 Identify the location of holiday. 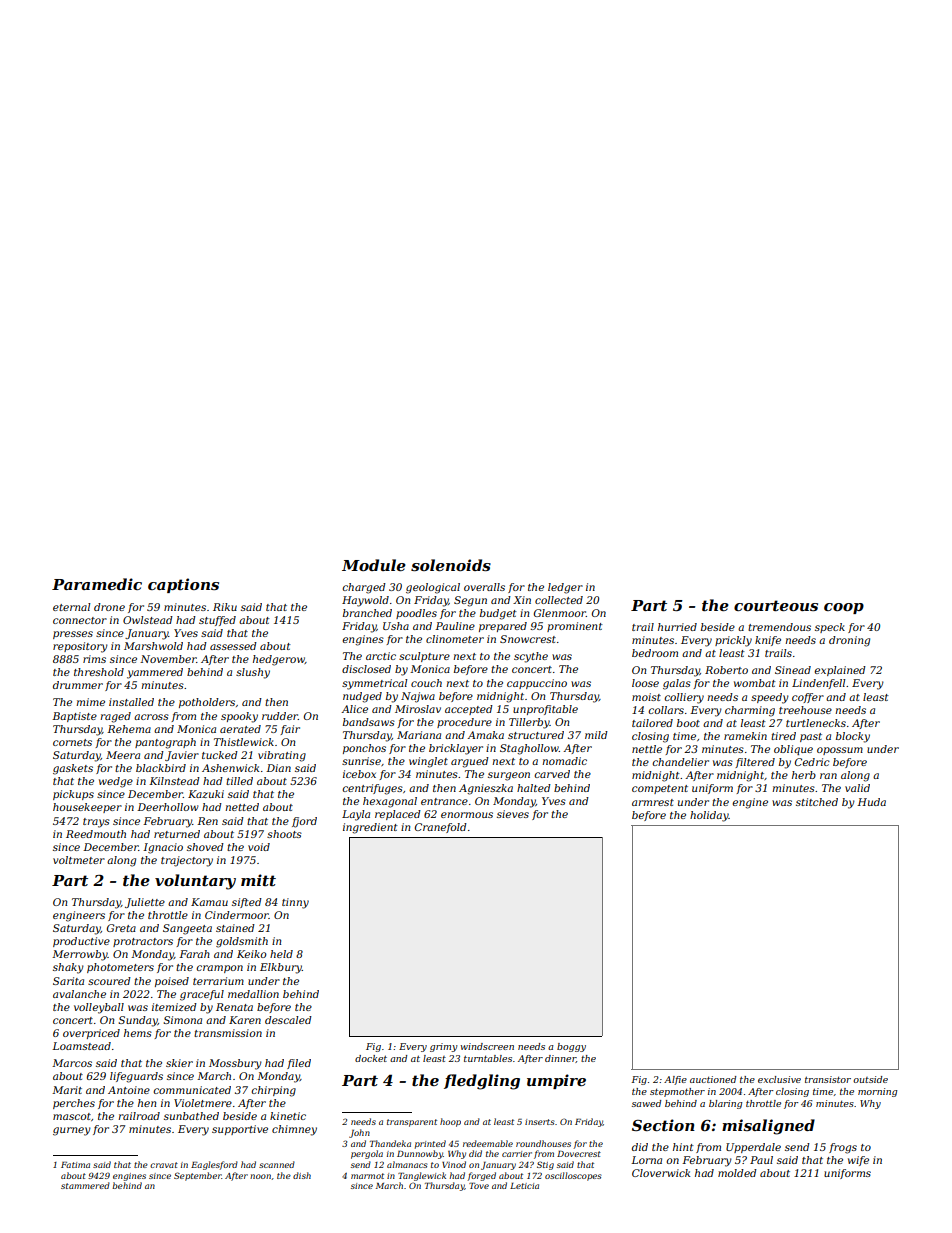
(709, 816).
